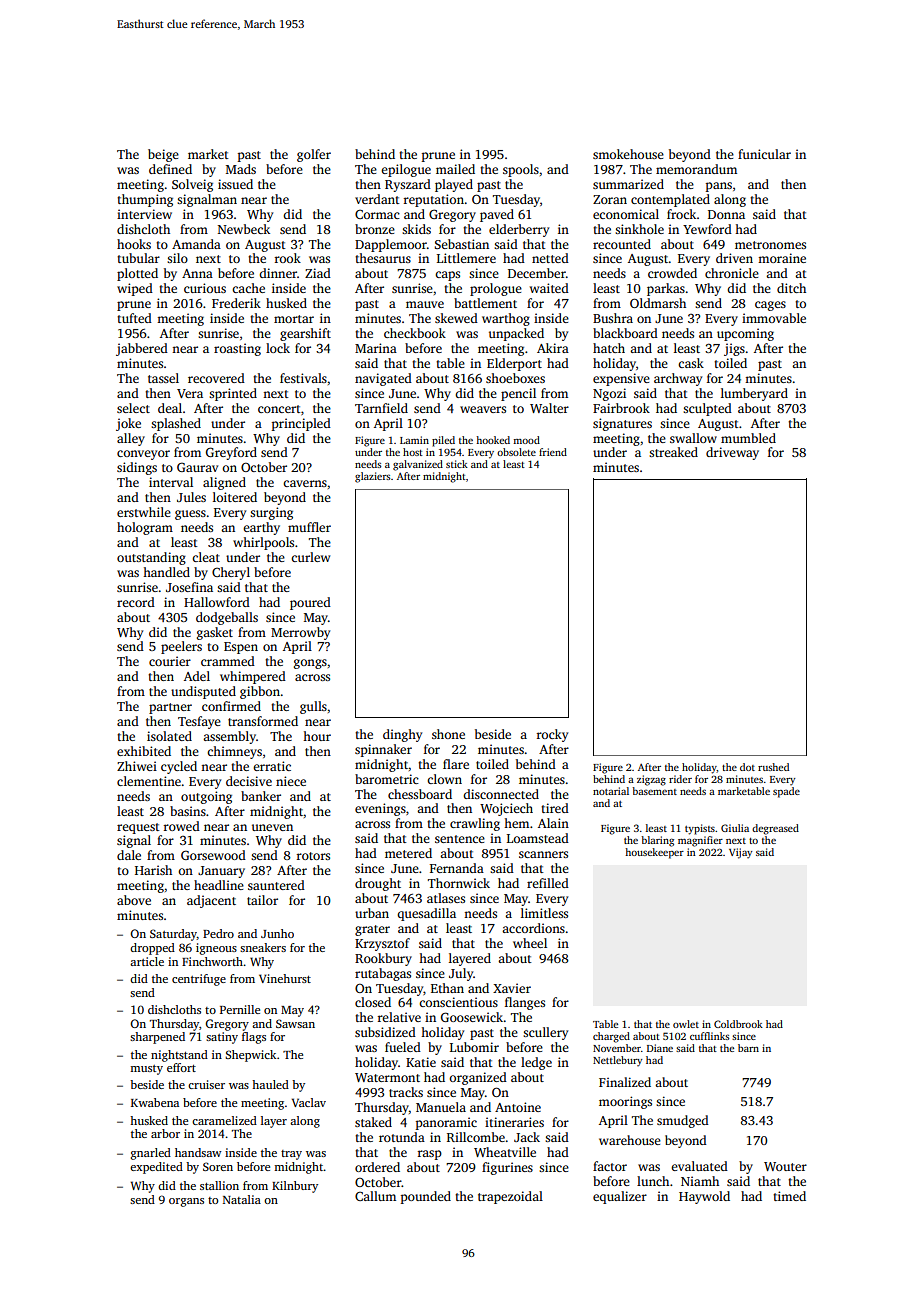 This page has width=924, height=1308. I want to click on Cormac, so click(377, 214).
